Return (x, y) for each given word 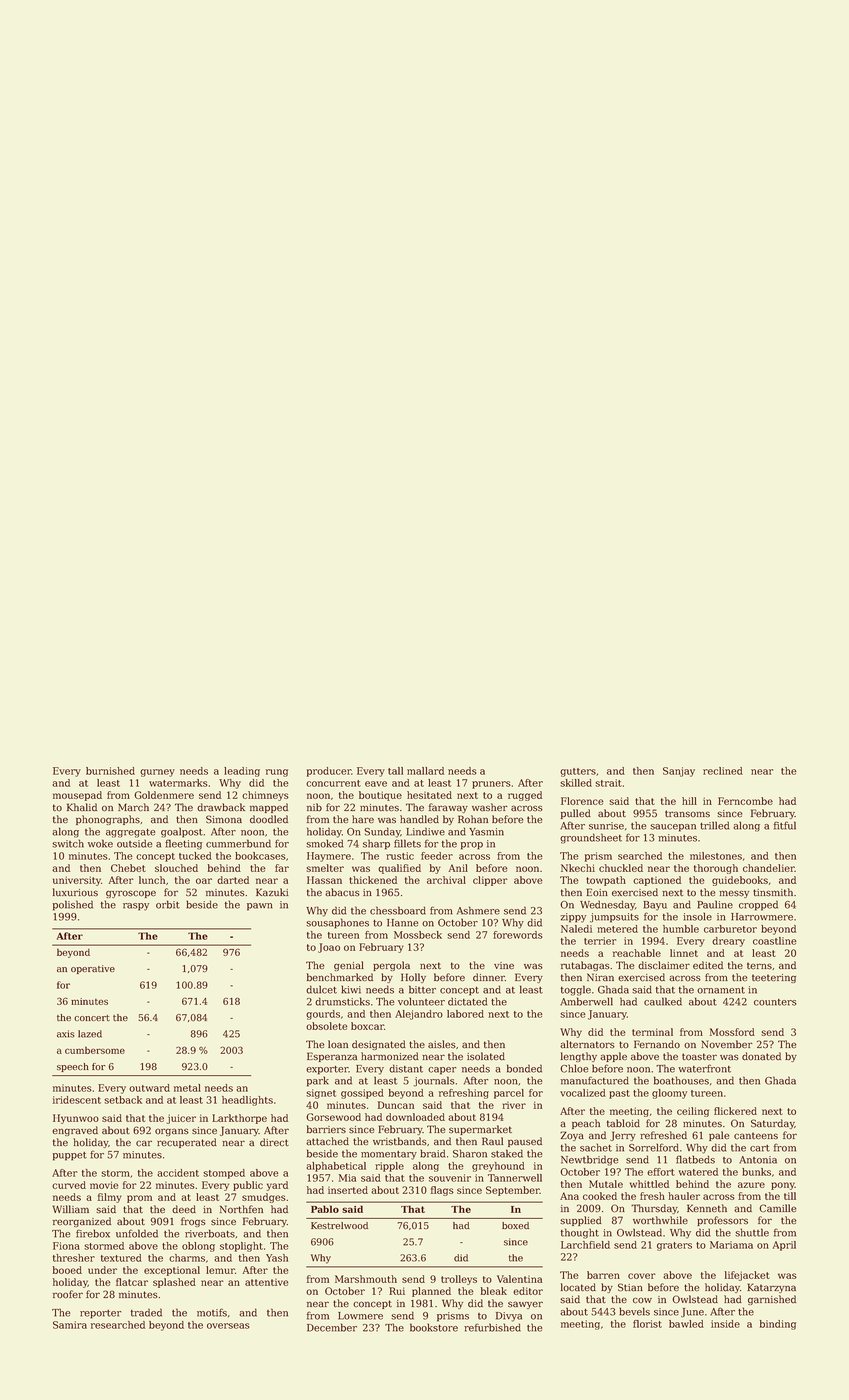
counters (775, 1002)
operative (93, 969)
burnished (110, 771)
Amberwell (586, 1001)
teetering (774, 978)
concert (92, 1018)
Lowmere (360, 1316)
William (70, 1209)
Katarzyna (771, 1288)
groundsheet (591, 838)
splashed (174, 1283)
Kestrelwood (339, 1226)
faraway (448, 808)
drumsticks (342, 1001)
